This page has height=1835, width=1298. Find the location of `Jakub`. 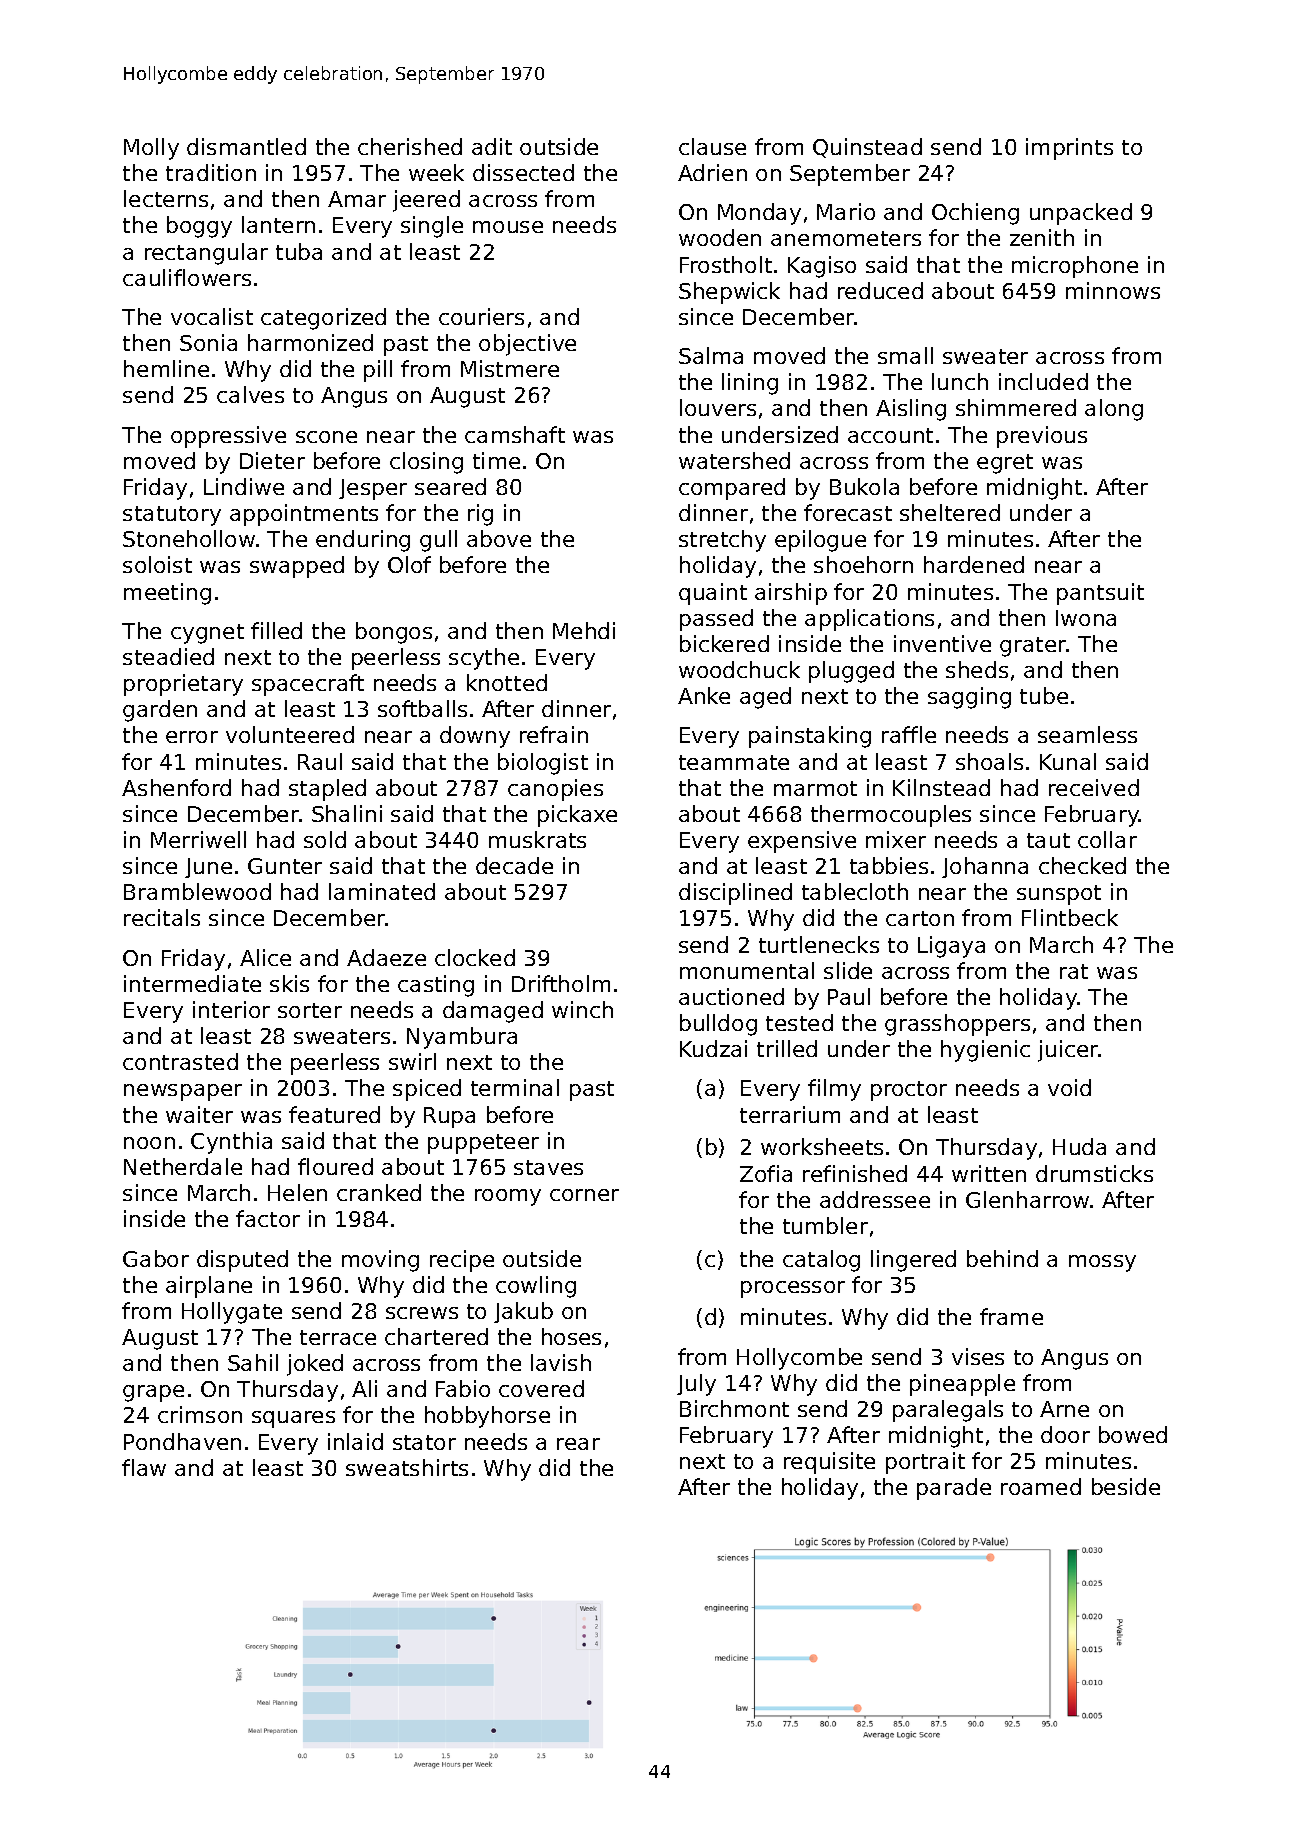

Jakub is located at coordinates (523, 1312).
